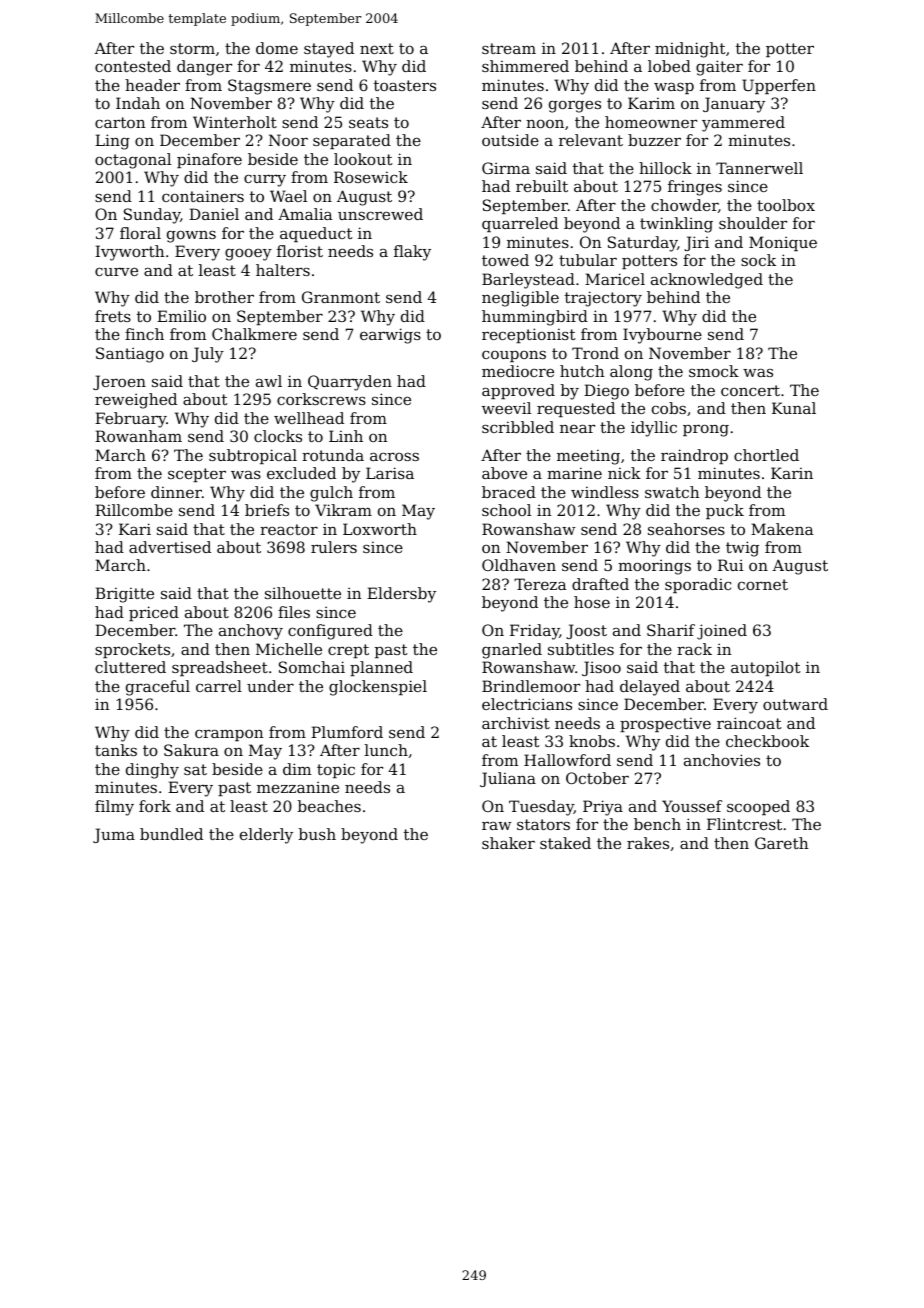  Describe the element at coordinates (113, 316) in the page. I see `frets` at that location.
